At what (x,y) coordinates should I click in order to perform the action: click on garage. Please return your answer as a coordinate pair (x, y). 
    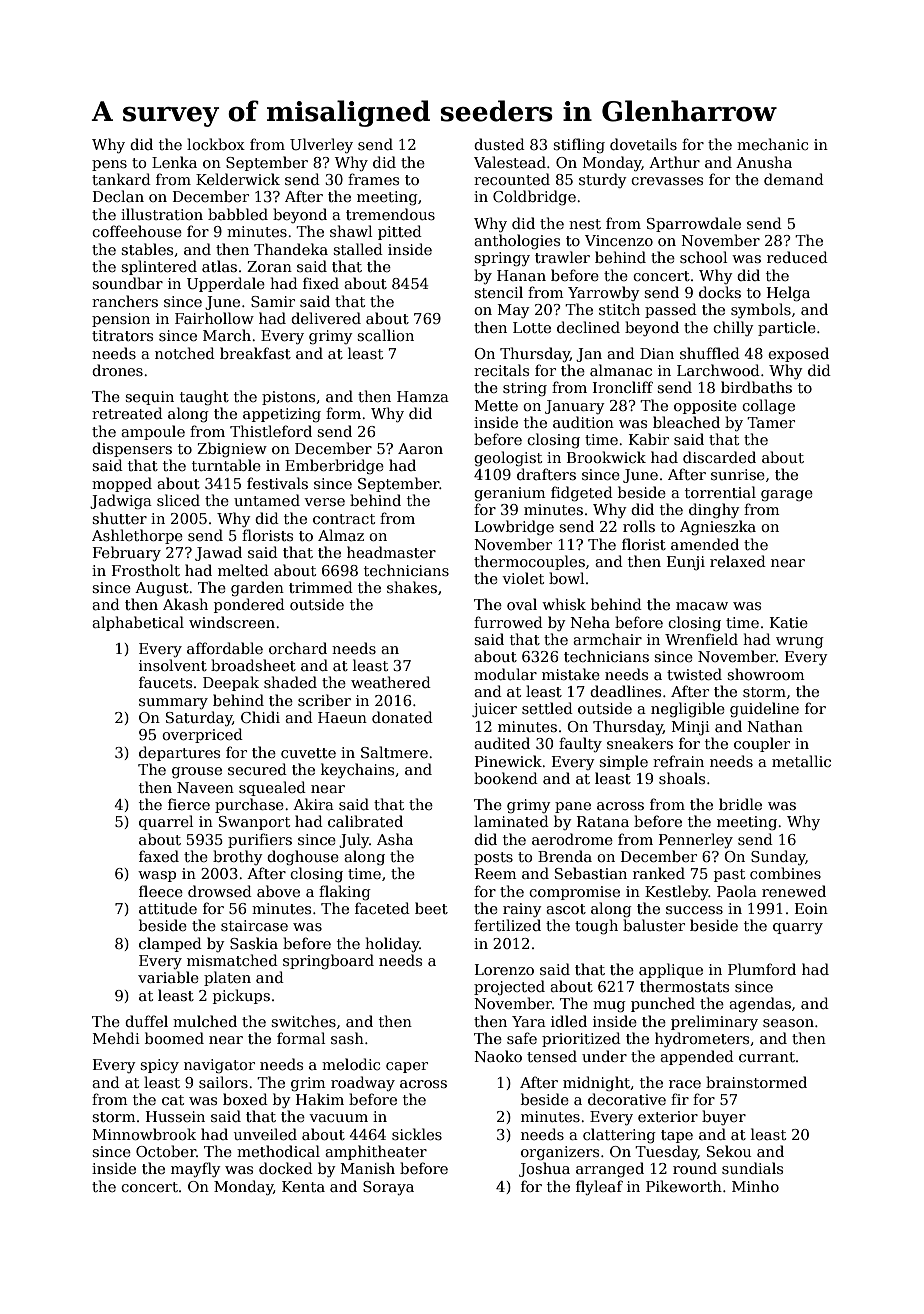
    Looking at the image, I should click on (787, 495).
